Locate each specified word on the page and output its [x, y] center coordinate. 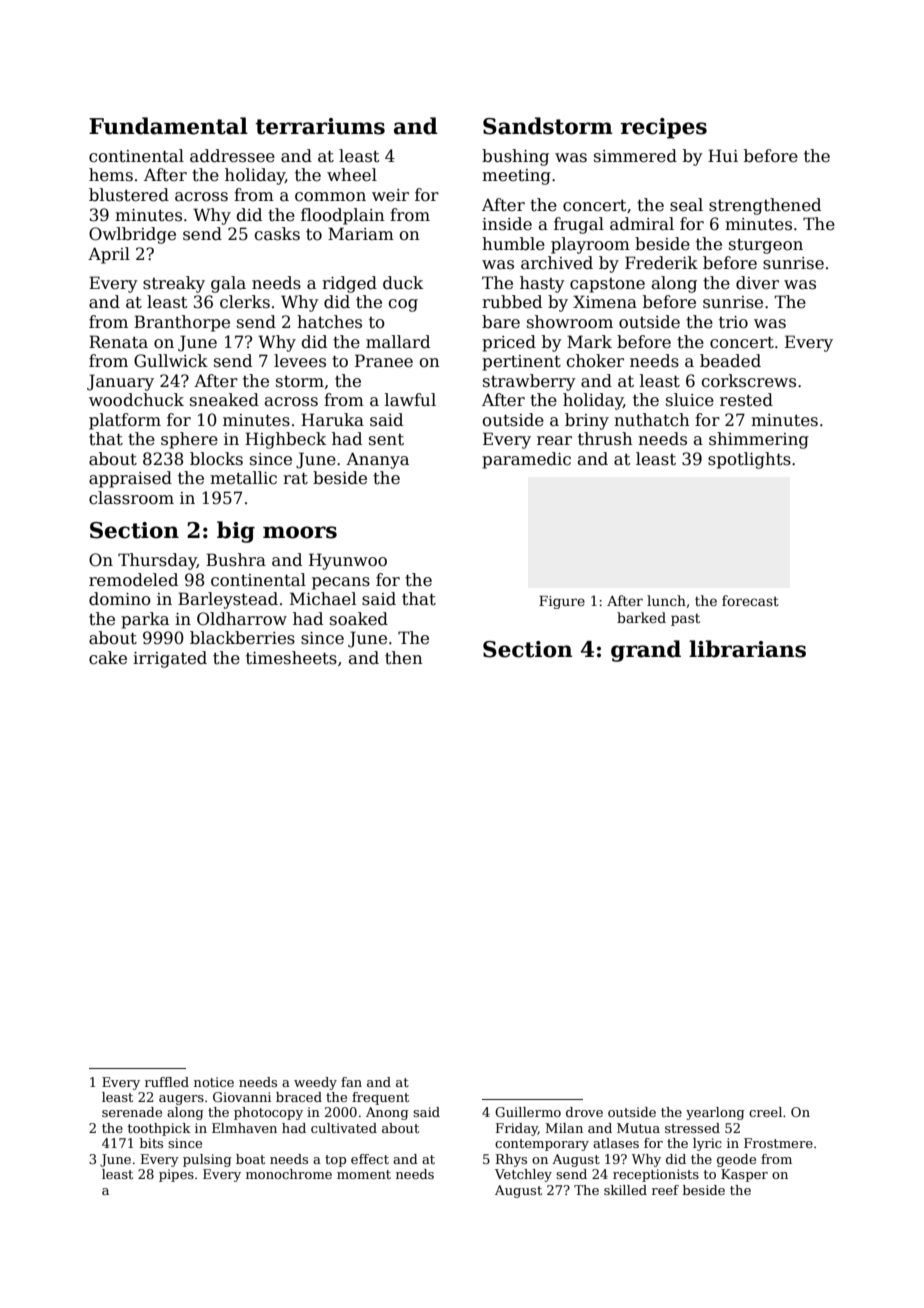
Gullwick [171, 361]
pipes [176, 1175]
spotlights [749, 460]
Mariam [361, 234]
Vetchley [523, 1175]
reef [665, 1190]
